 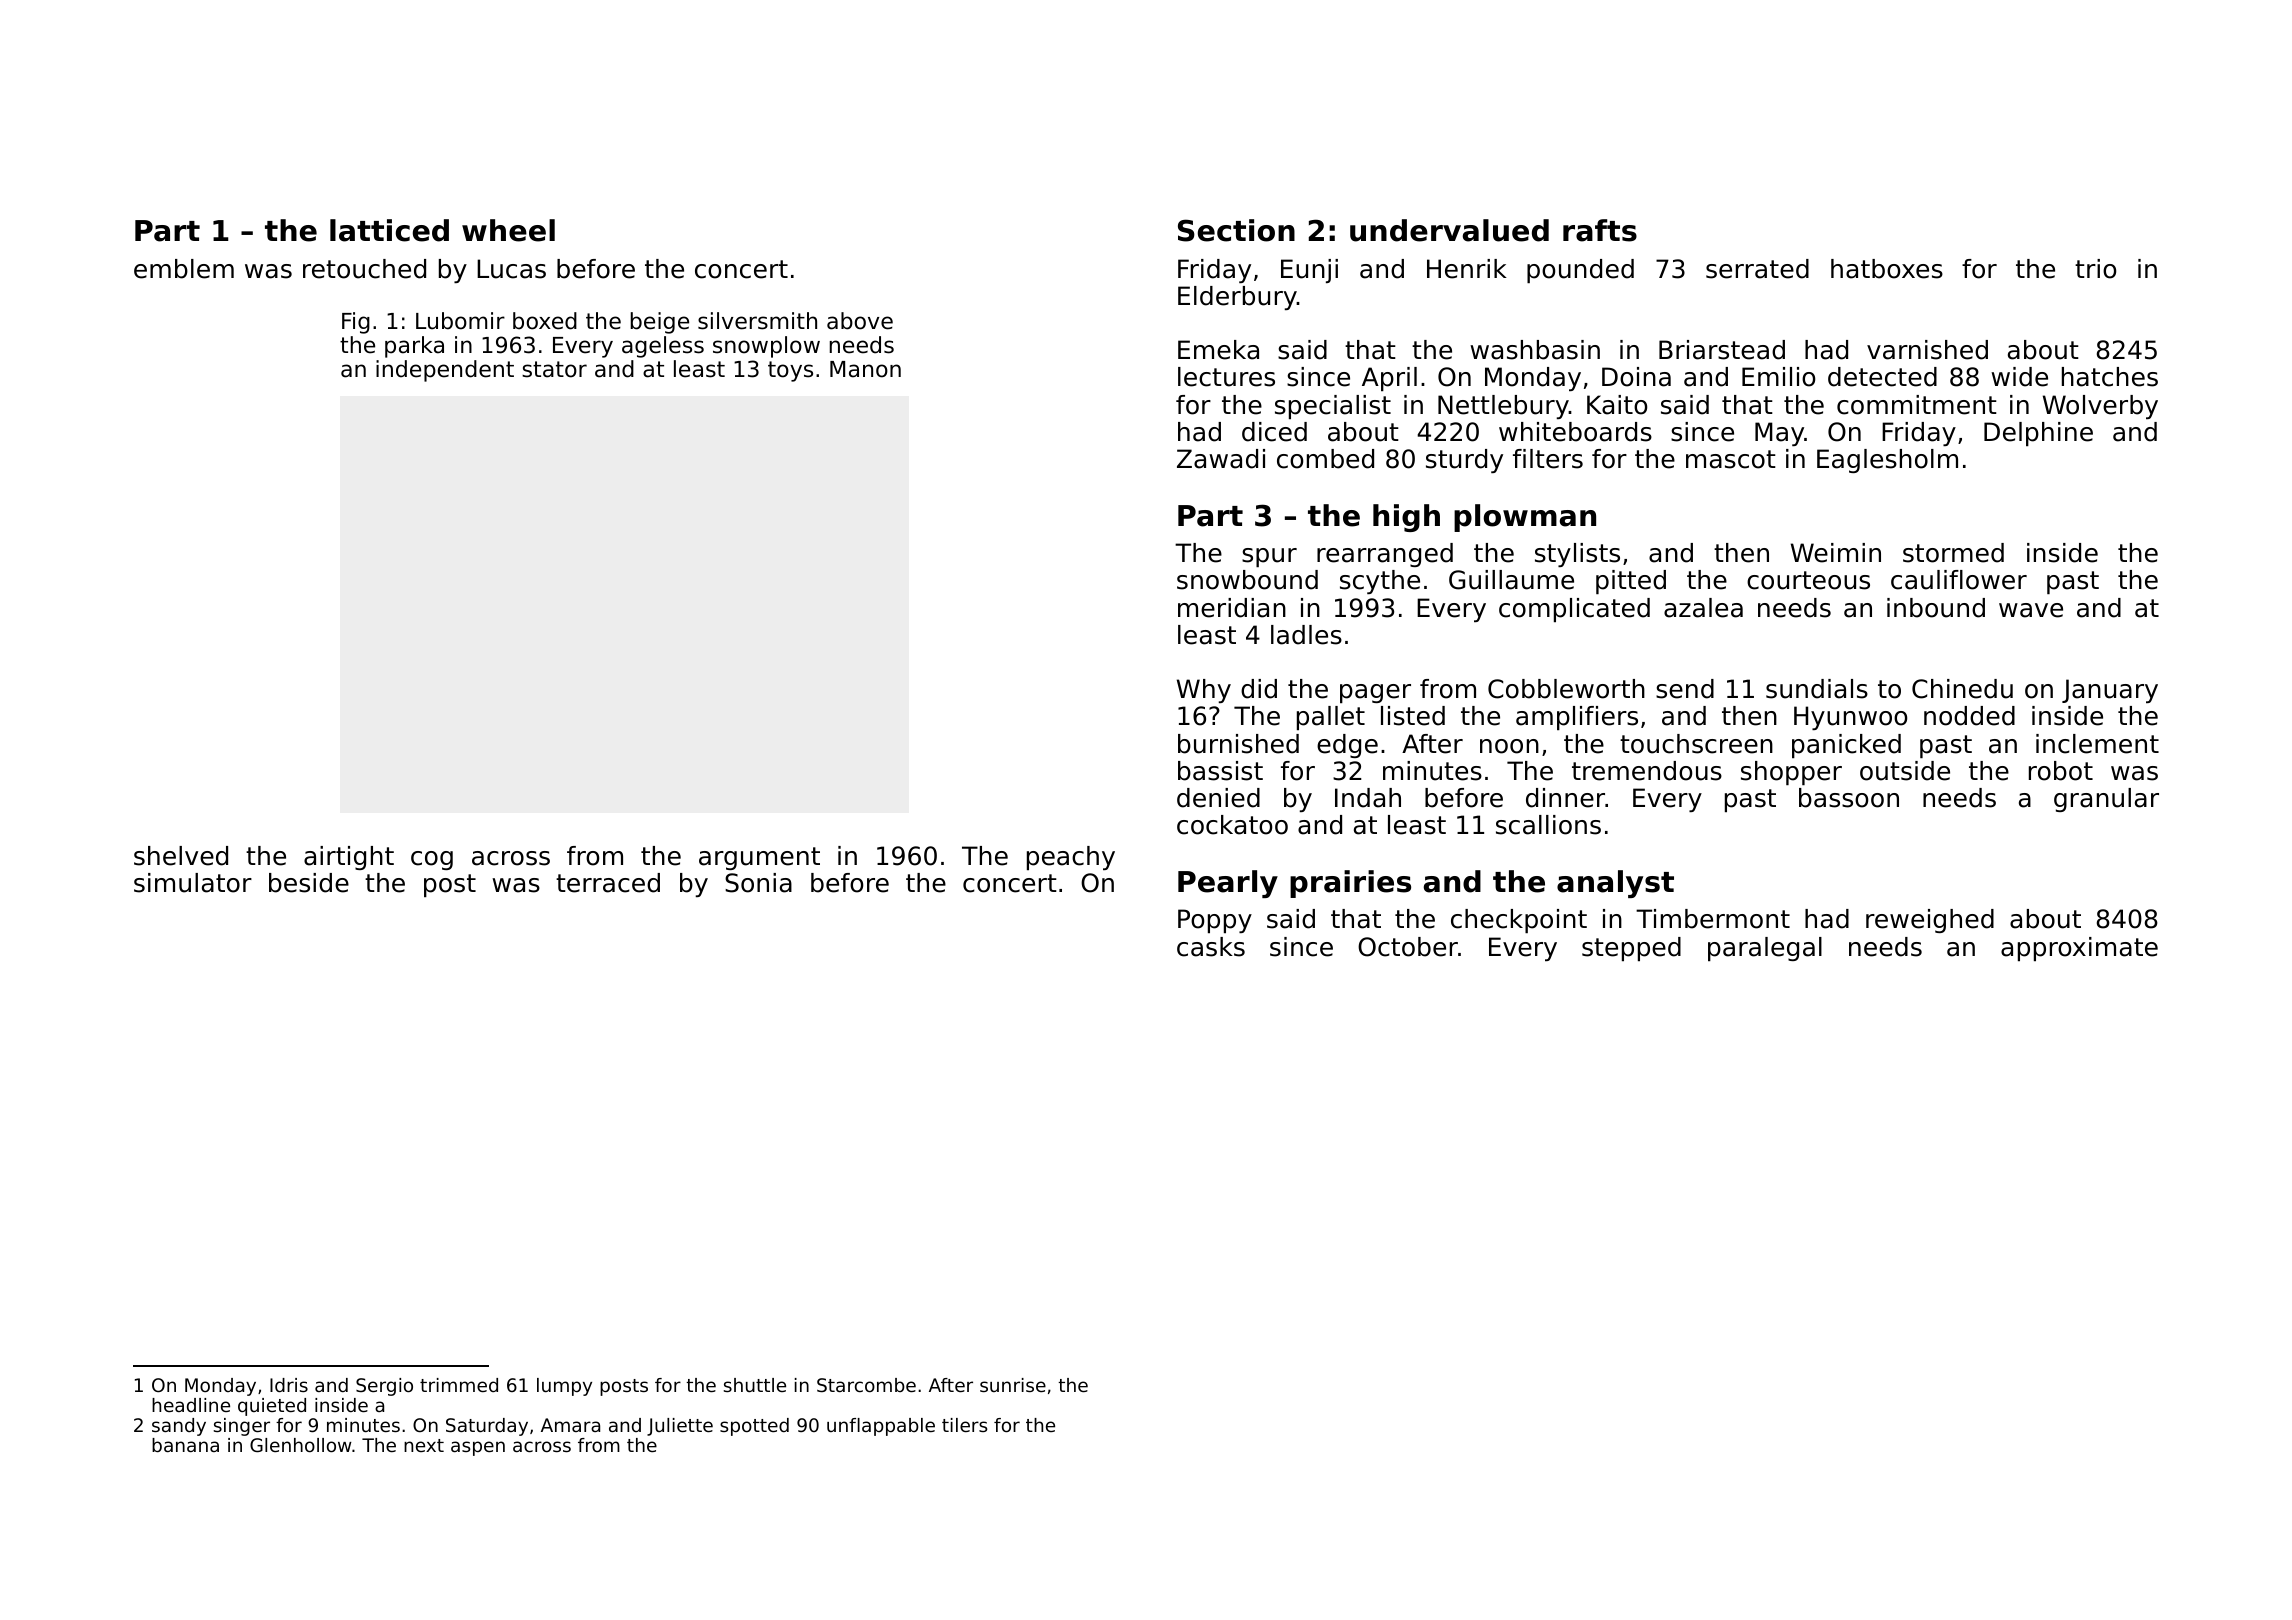 I want to click on hatboxes, so click(x=1887, y=269).
